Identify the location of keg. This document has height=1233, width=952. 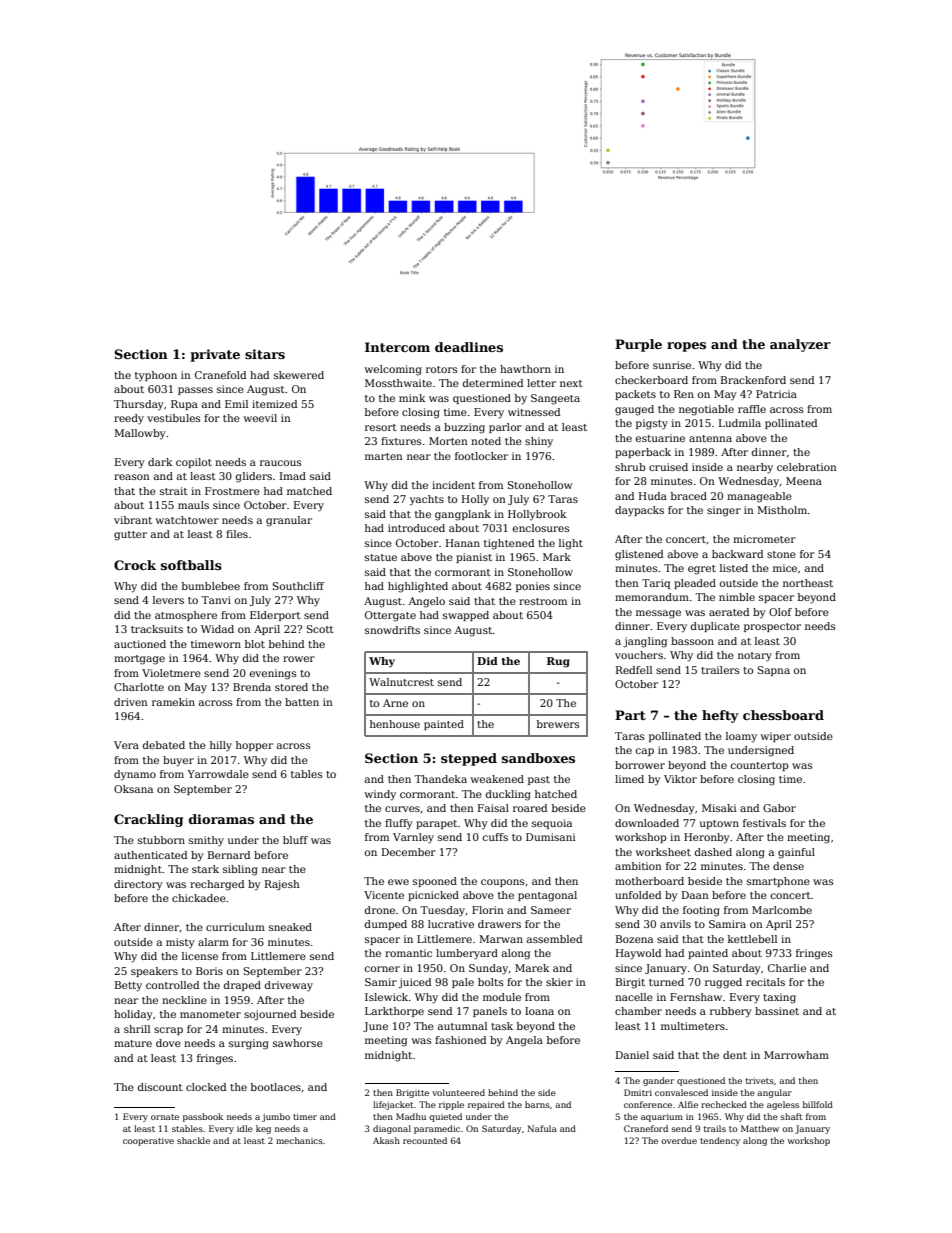
(263, 1129).
